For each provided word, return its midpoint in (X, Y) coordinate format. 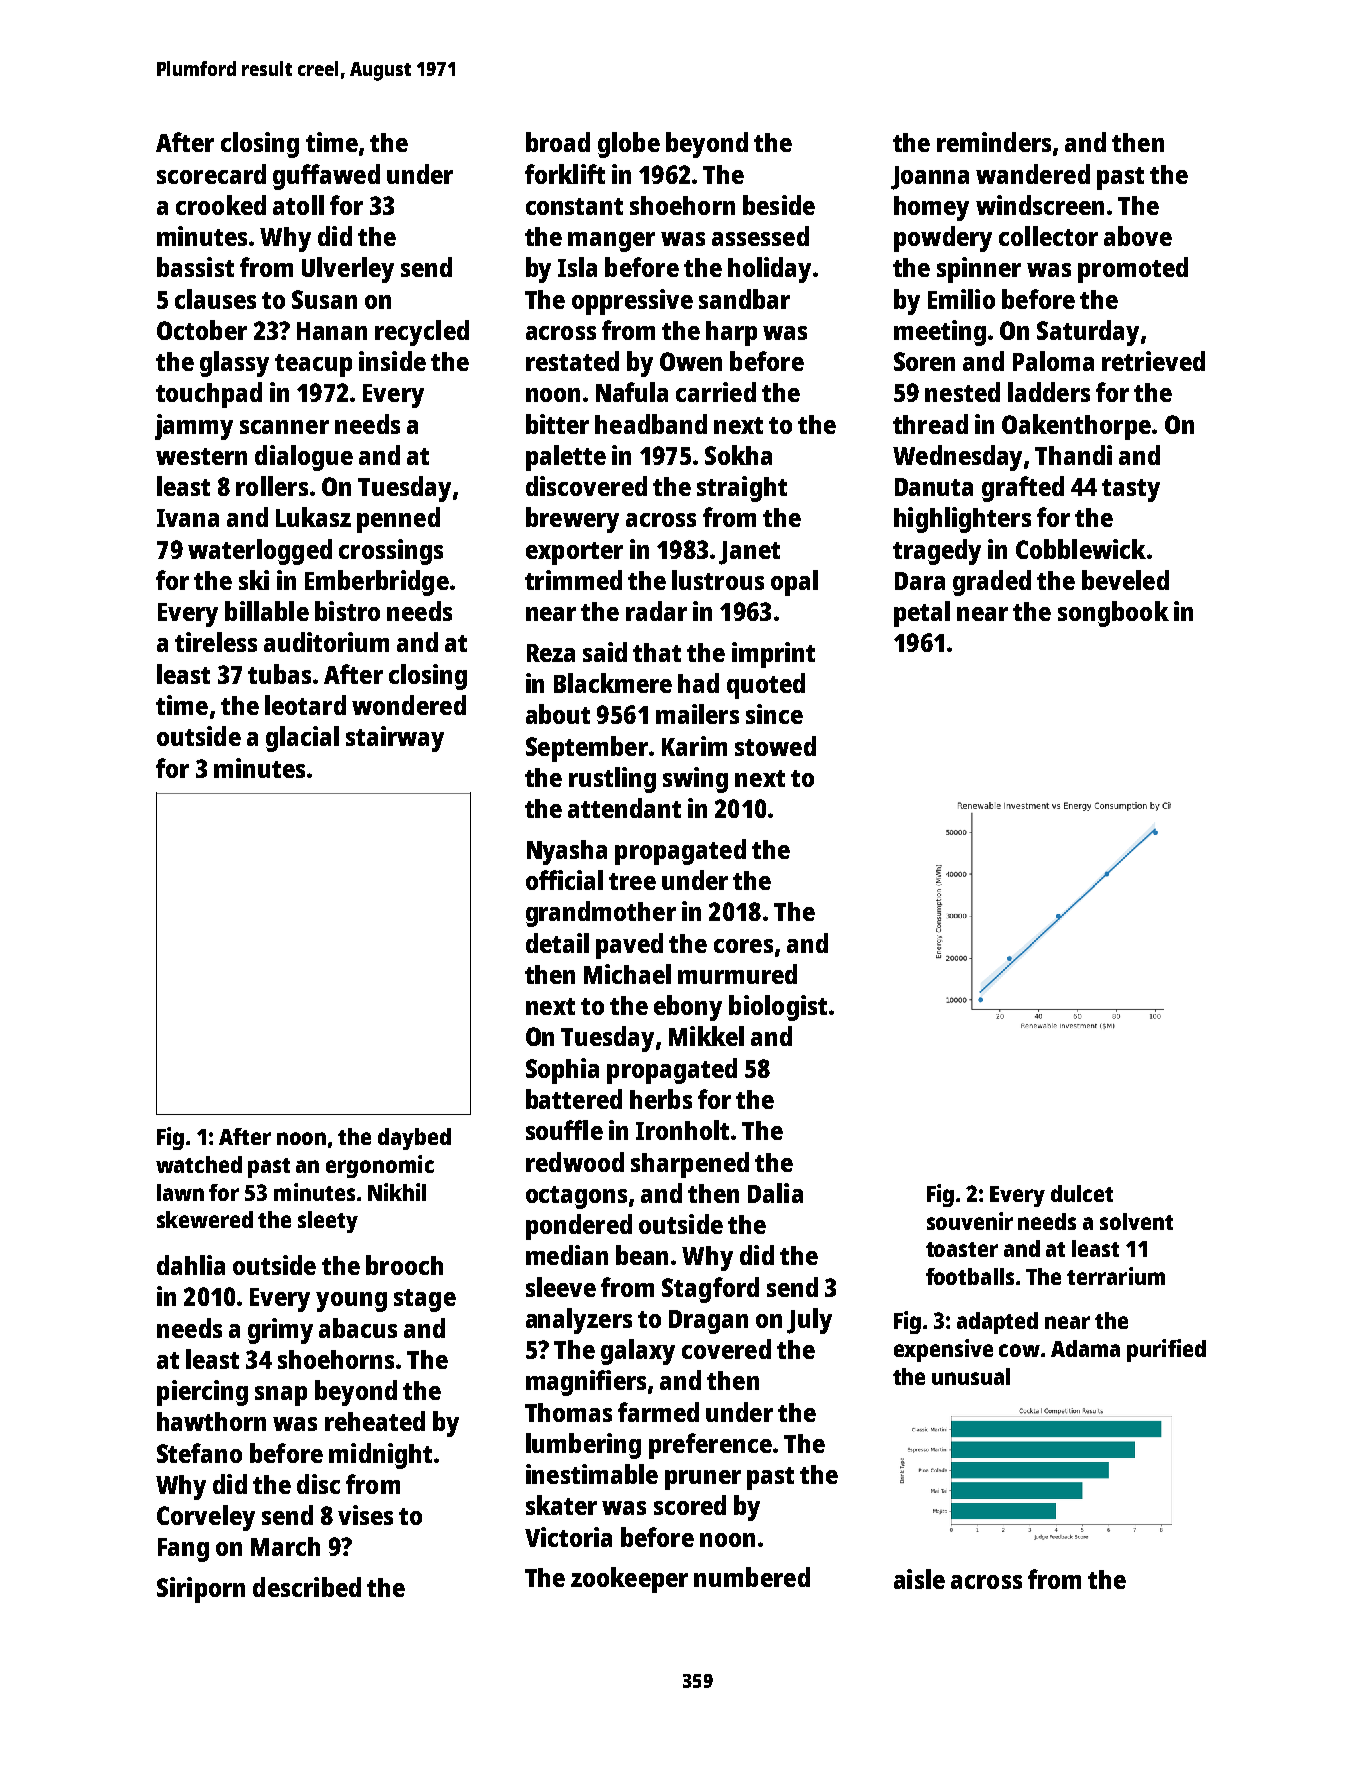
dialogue (304, 458)
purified (1166, 1350)
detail (557, 943)
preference (710, 1446)
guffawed (326, 177)
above (1138, 236)
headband (651, 424)
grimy (280, 1331)
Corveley (206, 1518)
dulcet (1082, 1193)
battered (574, 1099)
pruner (703, 1480)
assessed (760, 236)
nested (962, 392)
